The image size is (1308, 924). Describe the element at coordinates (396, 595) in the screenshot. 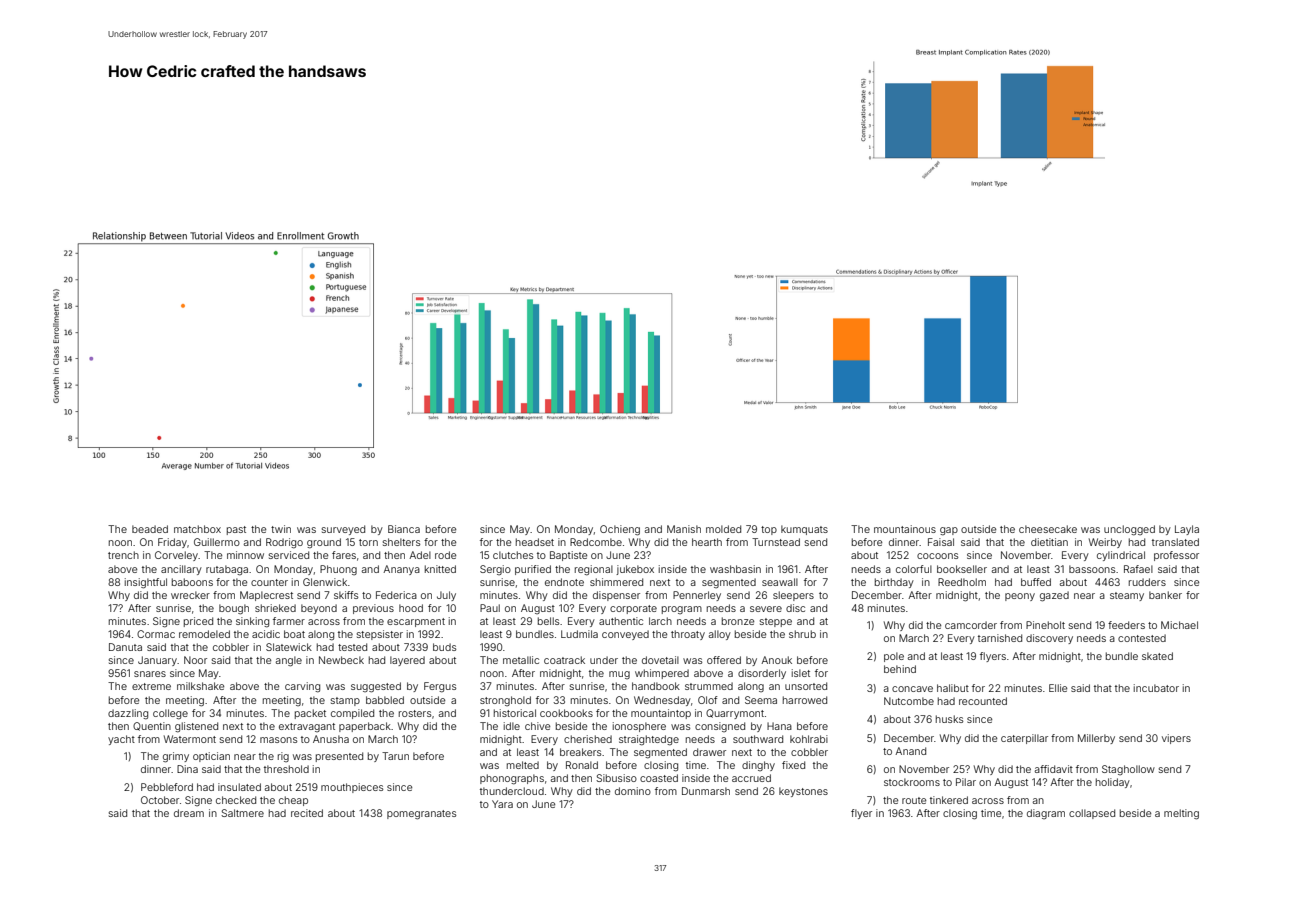

I see `Federica` at that location.
